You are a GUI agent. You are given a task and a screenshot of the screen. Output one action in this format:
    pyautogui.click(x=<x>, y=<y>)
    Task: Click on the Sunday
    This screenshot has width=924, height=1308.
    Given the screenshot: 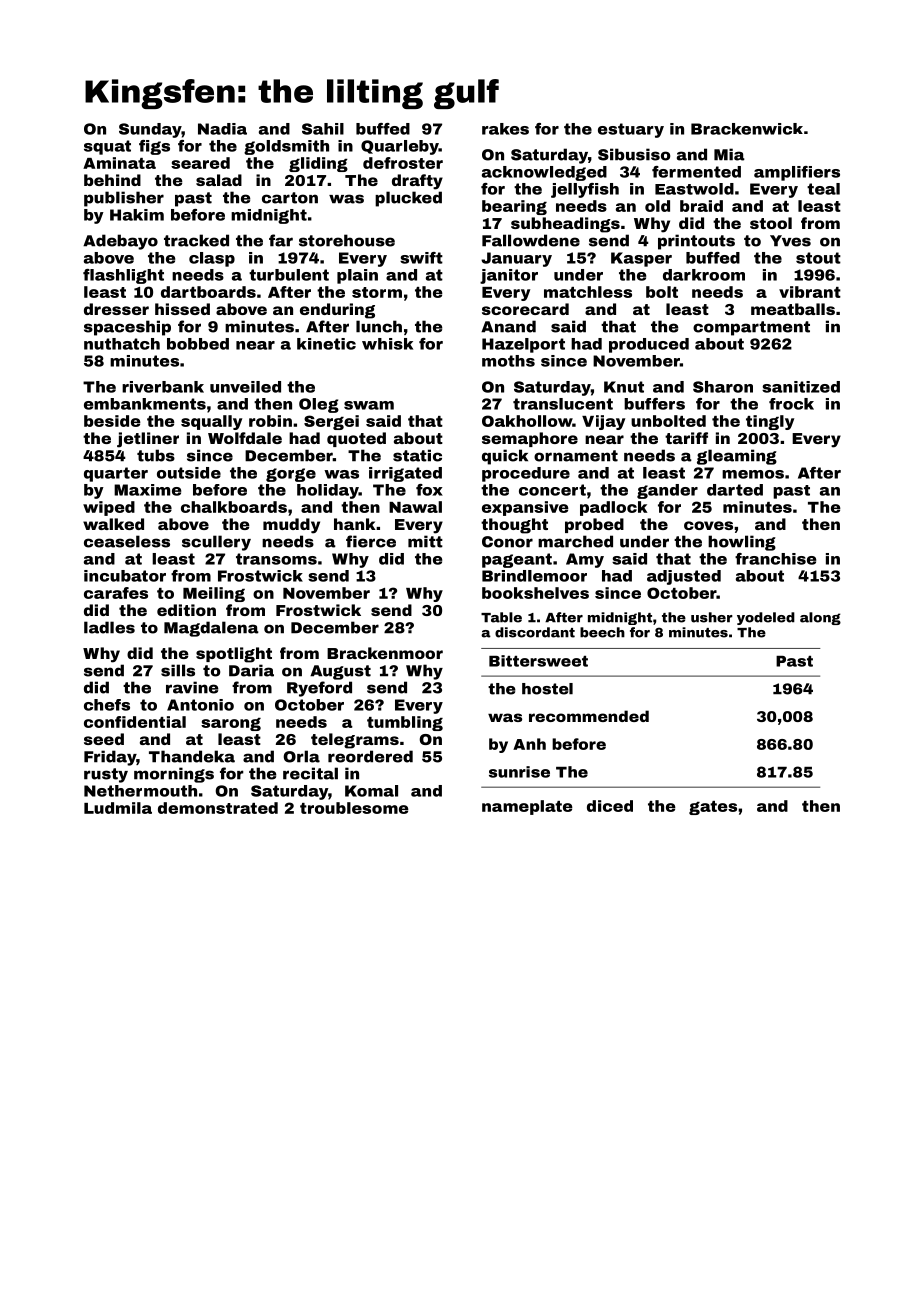 What is the action you would take?
    pyautogui.click(x=150, y=130)
